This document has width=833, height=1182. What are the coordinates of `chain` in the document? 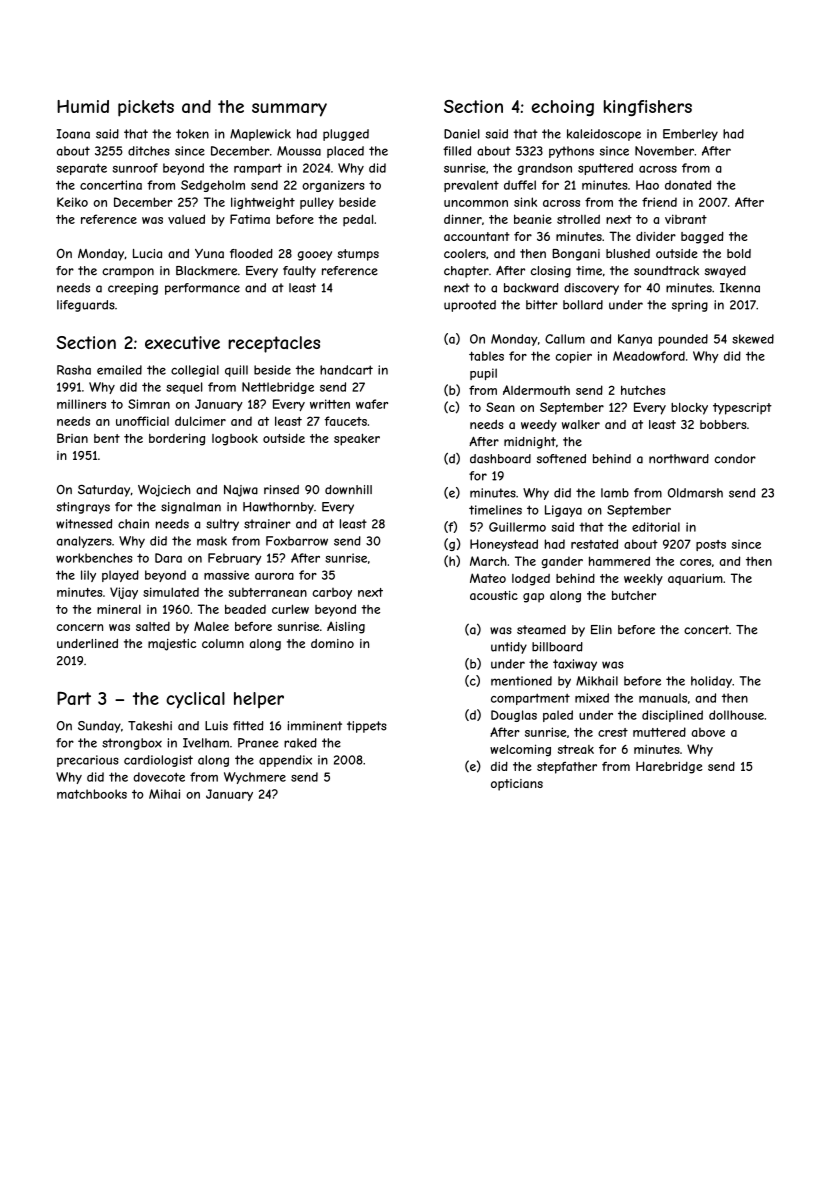 It's located at (133, 524).
